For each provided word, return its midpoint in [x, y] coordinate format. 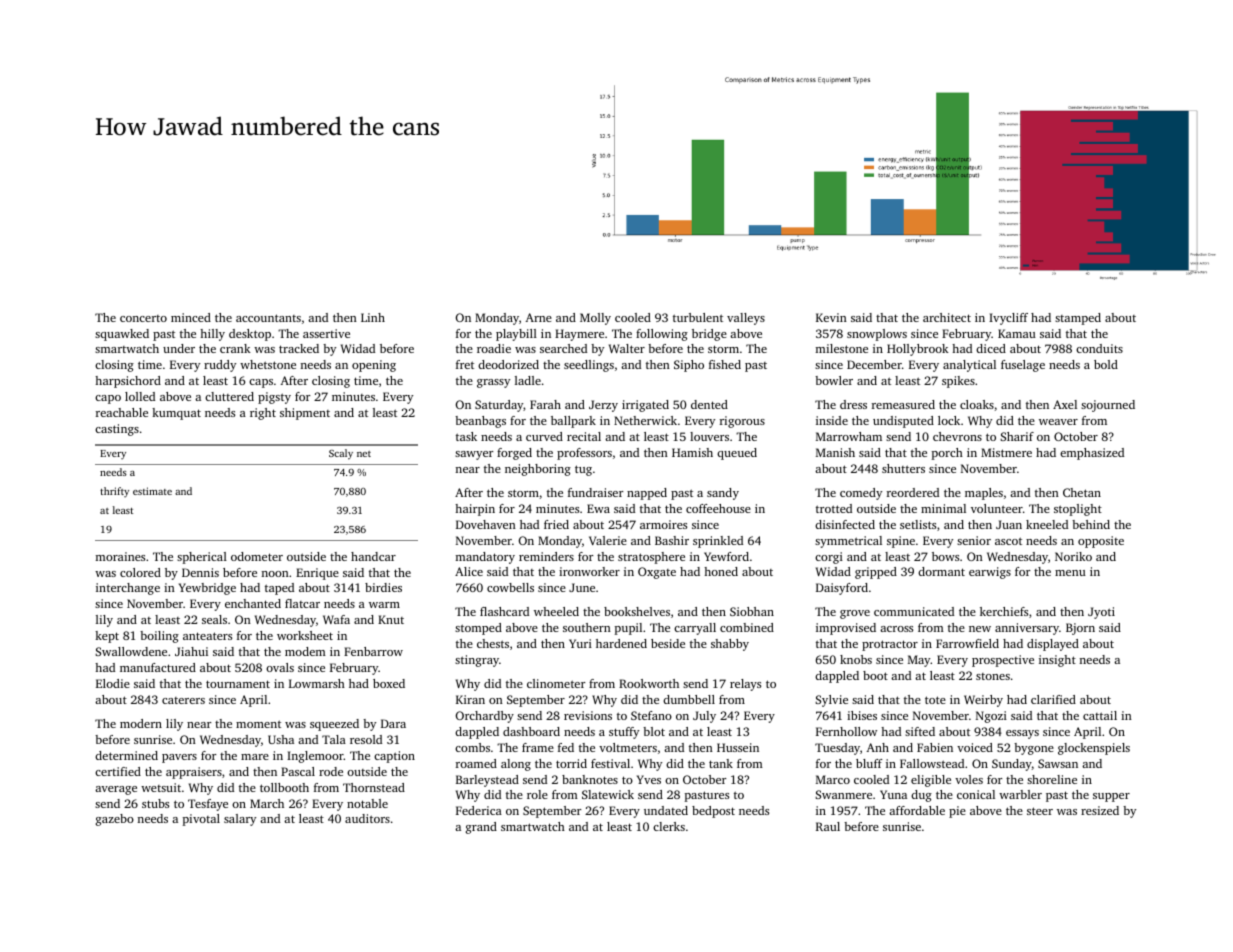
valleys [746, 319]
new [980, 629]
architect [947, 317]
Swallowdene [131, 651]
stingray [477, 661]
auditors [367, 818]
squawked [122, 335]
